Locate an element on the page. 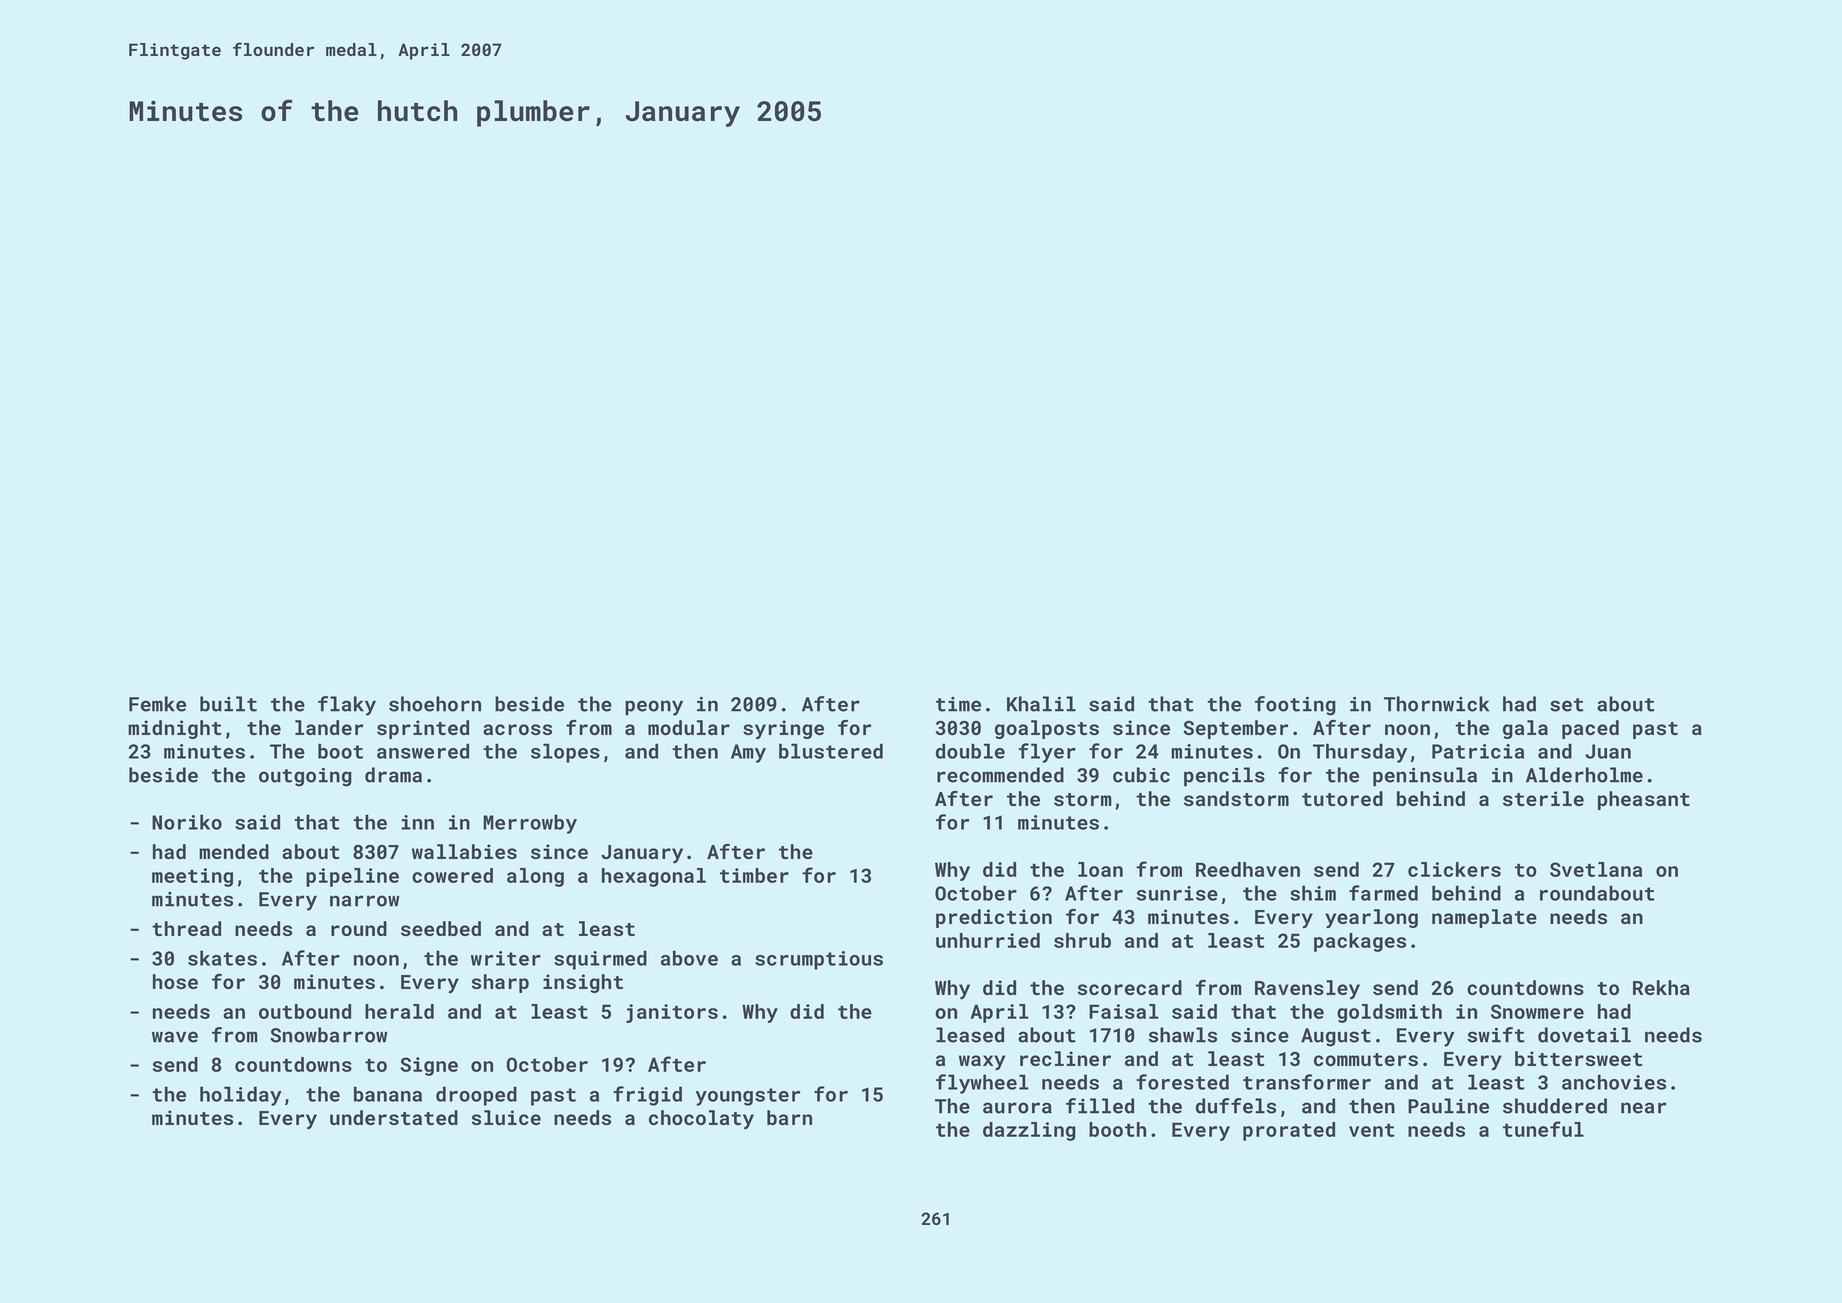 The image size is (1842, 1303). Amy is located at coordinates (748, 753).
